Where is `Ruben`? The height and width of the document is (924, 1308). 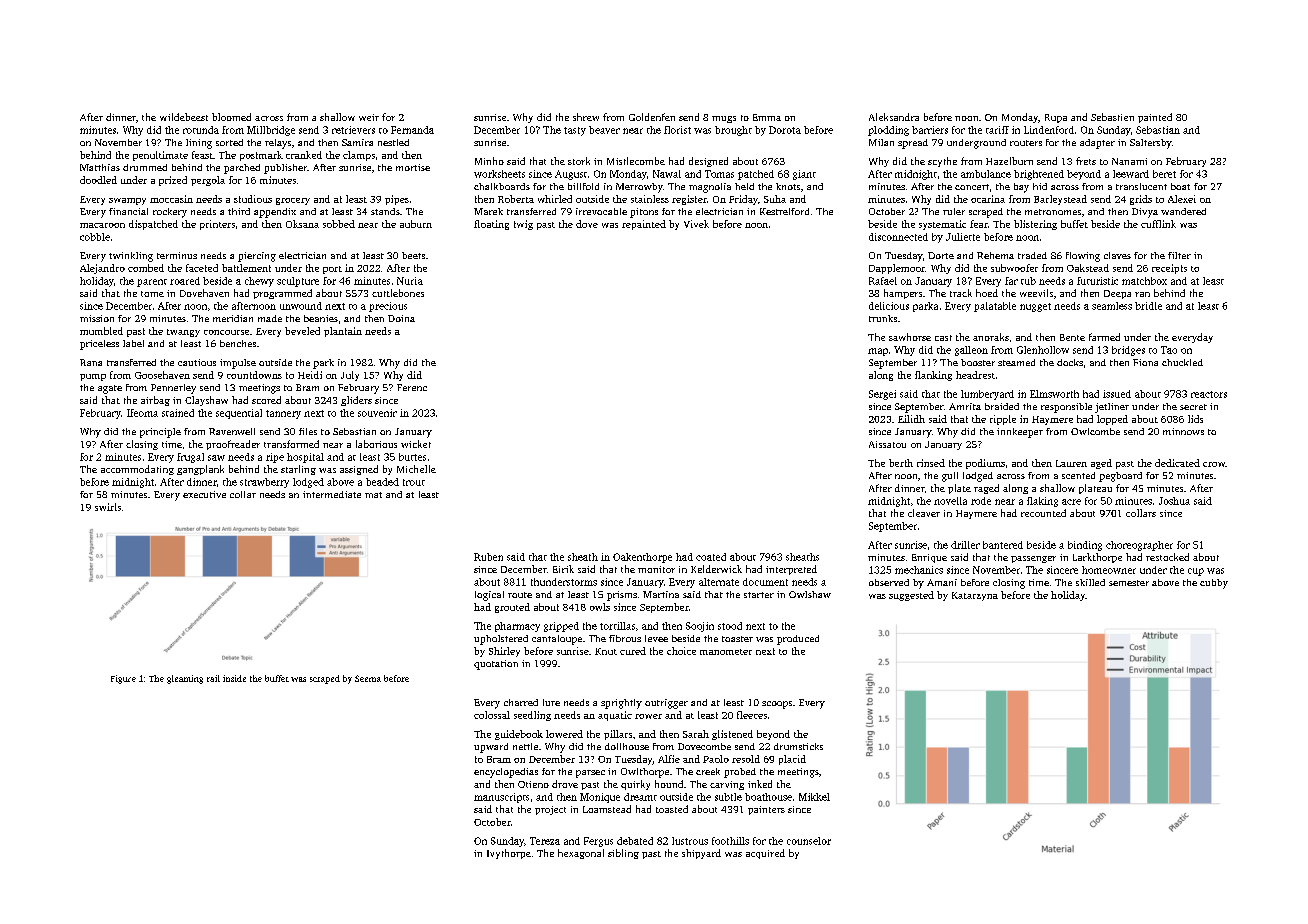 Ruben is located at coordinates (488, 557).
